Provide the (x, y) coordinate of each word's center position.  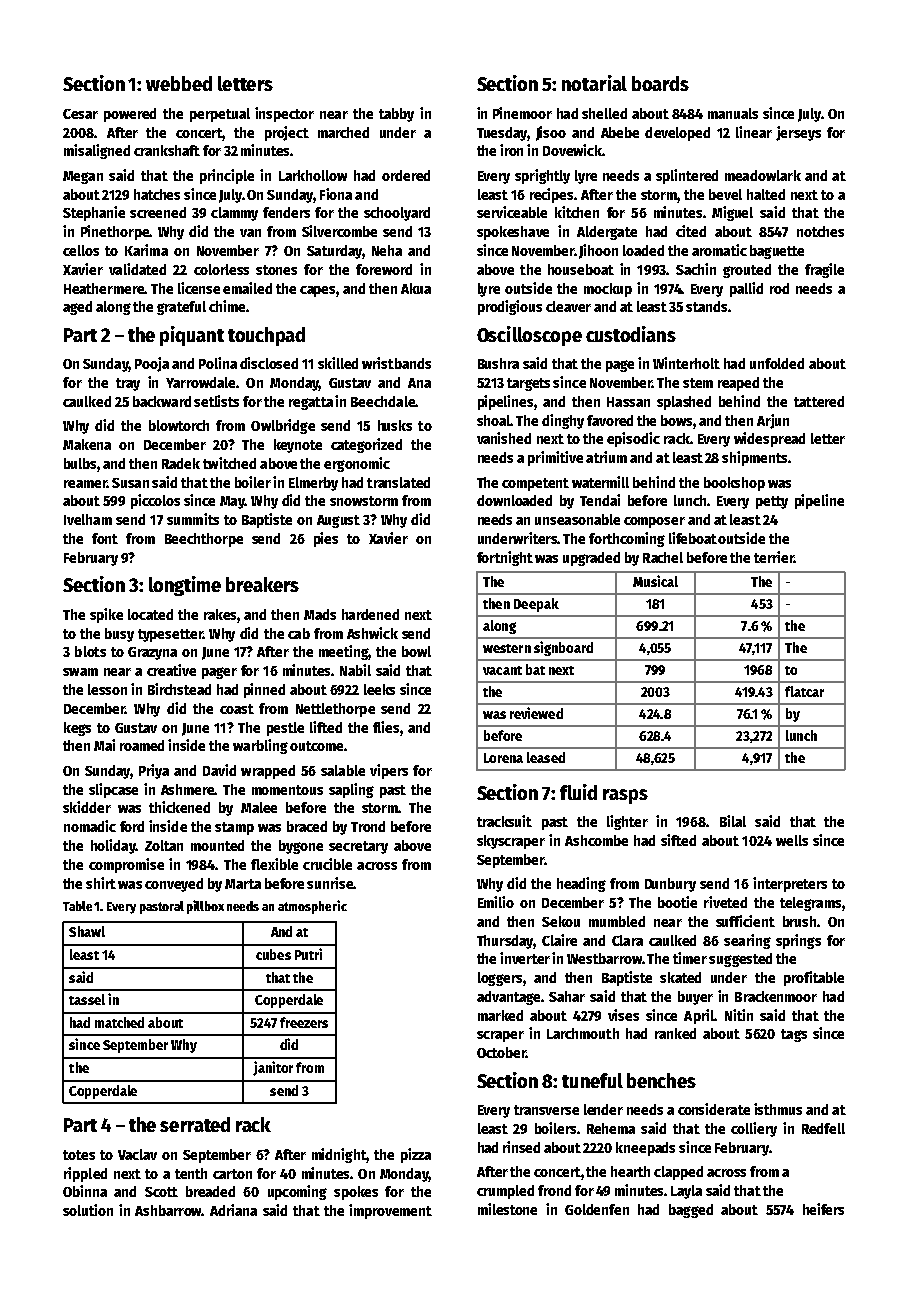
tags (794, 1035)
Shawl (87, 931)
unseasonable (577, 519)
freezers (304, 1022)
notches (820, 231)
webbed (179, 83)
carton (232, 1174)
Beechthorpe (204, 540)
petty (772, 502)
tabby (396, 115)
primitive (555, 458)
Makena (87, 444)
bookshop (734, 484)
